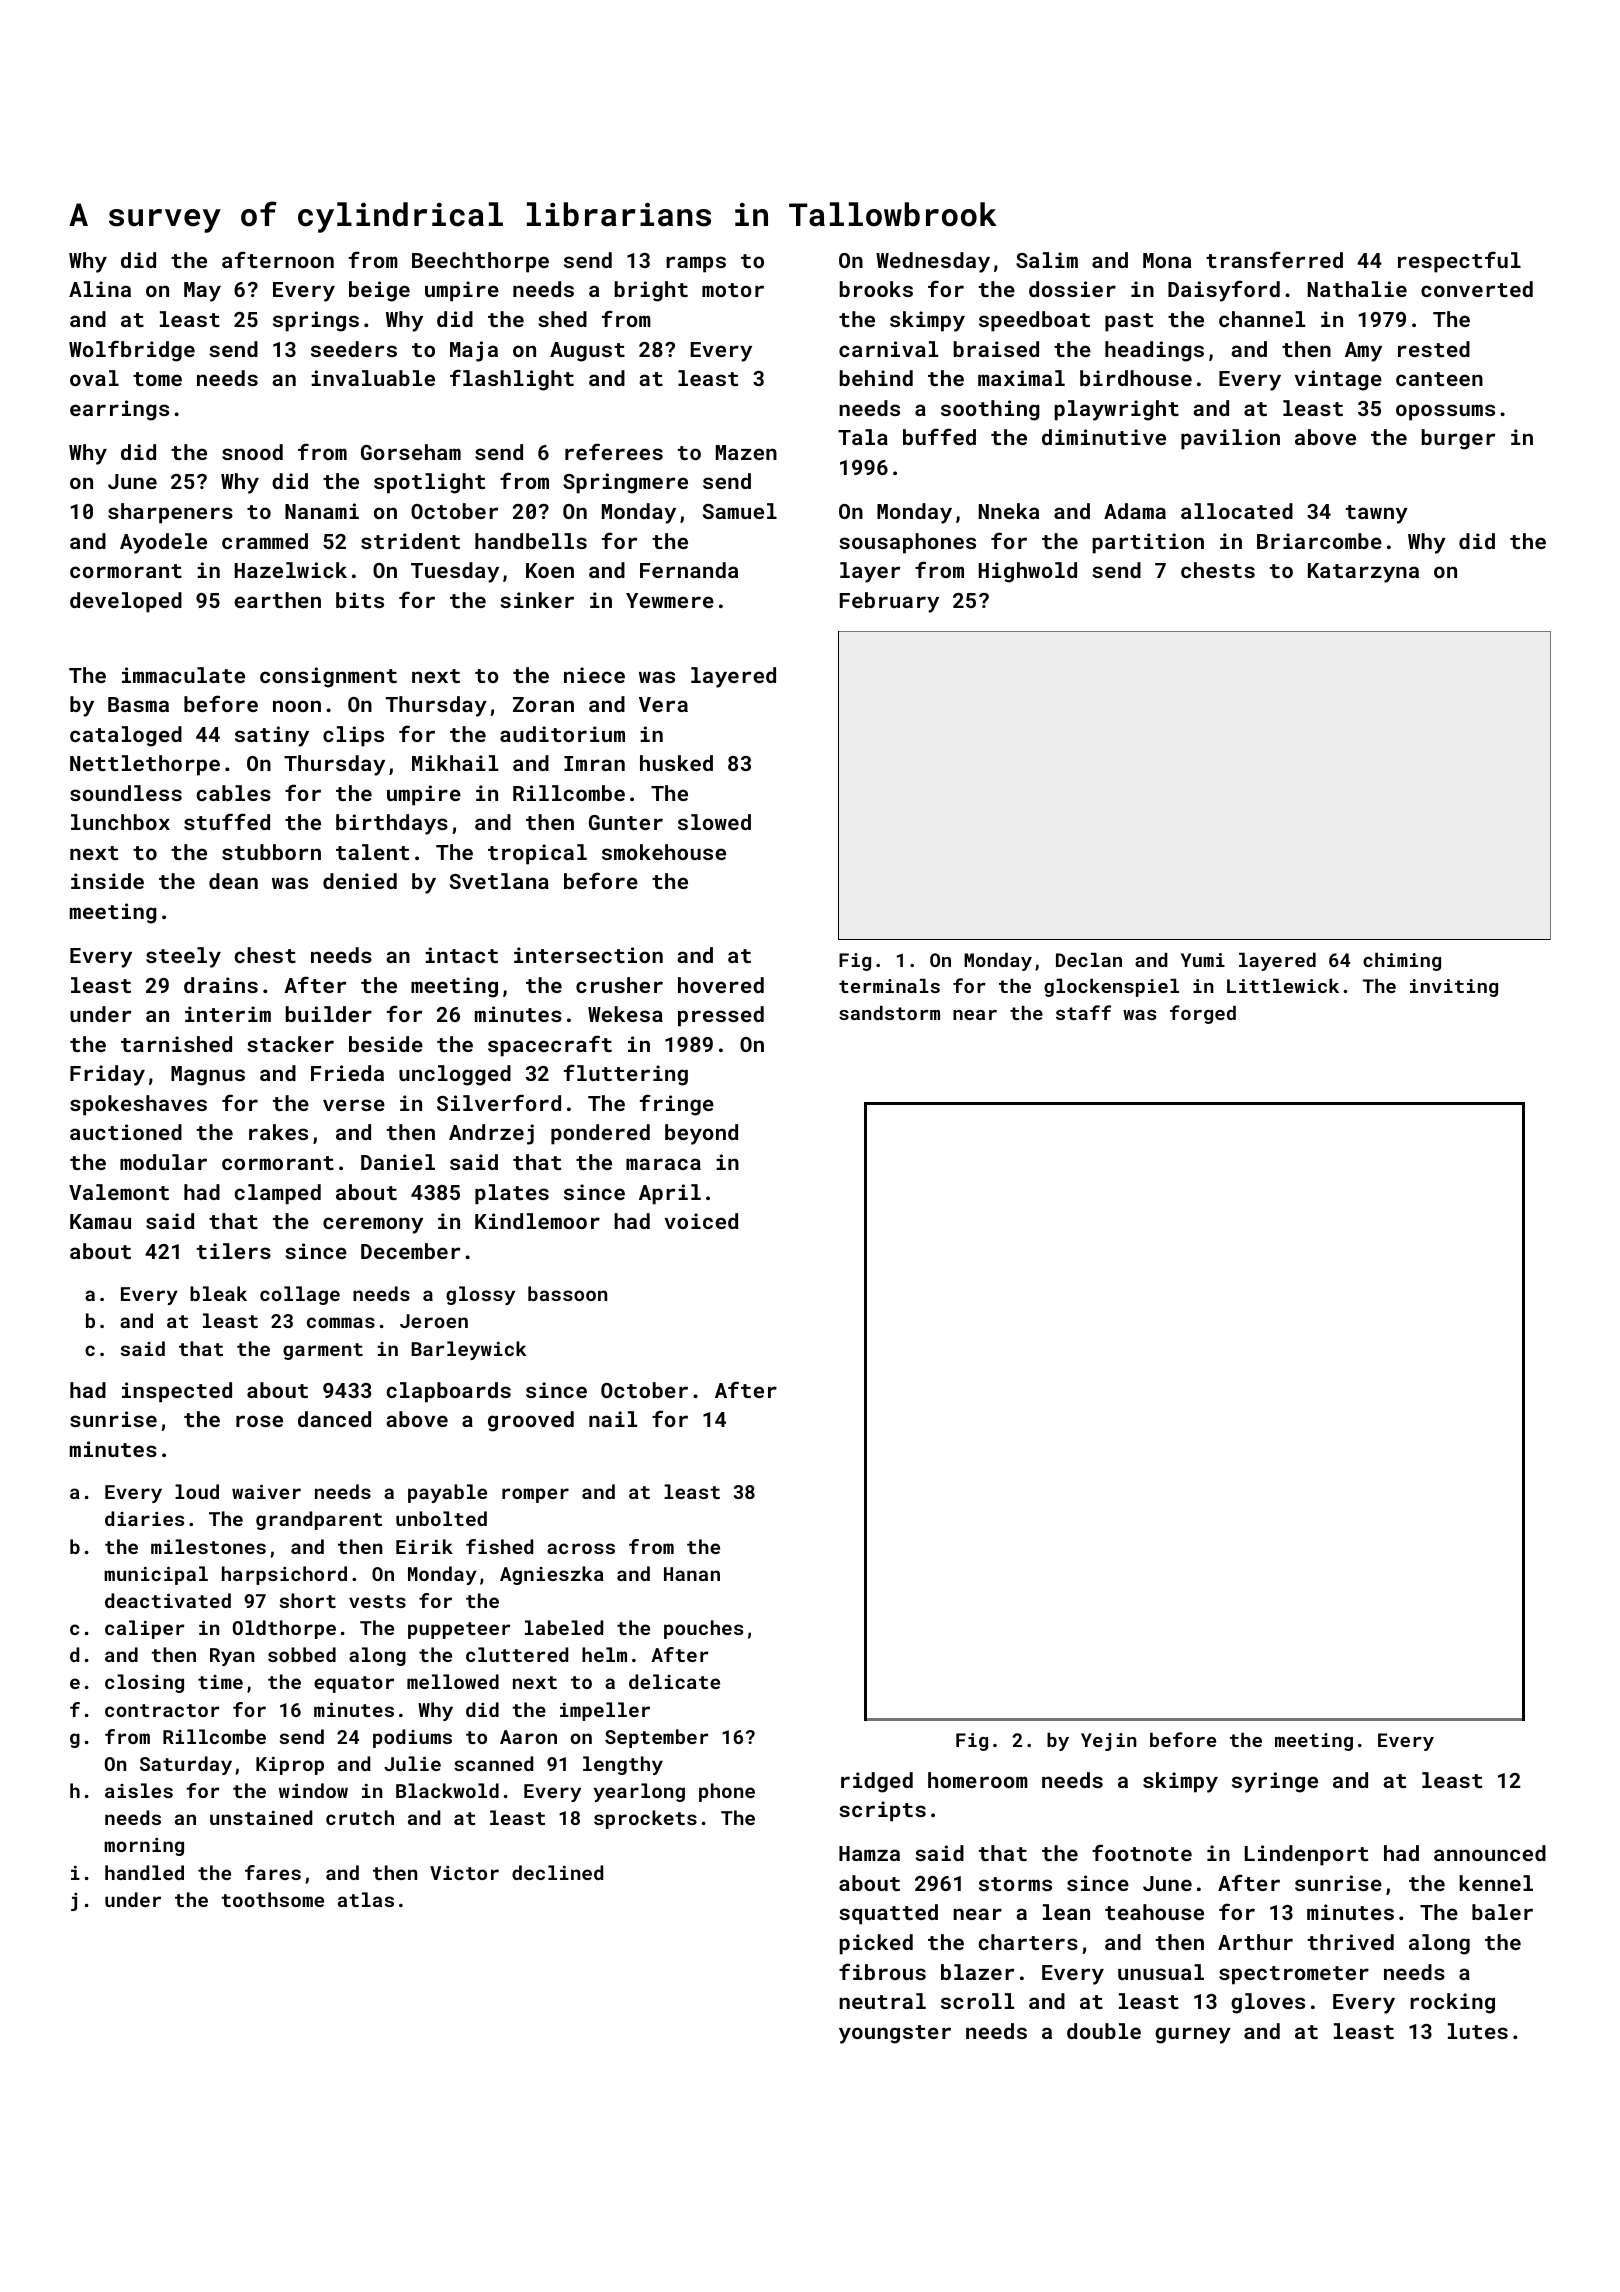 The width and height of the screenshot is (1620, 2292). What do you see at coordinates (1193, 2035) in the screenshot?
I see `gurney` at bounding box center [1193, 2035].
